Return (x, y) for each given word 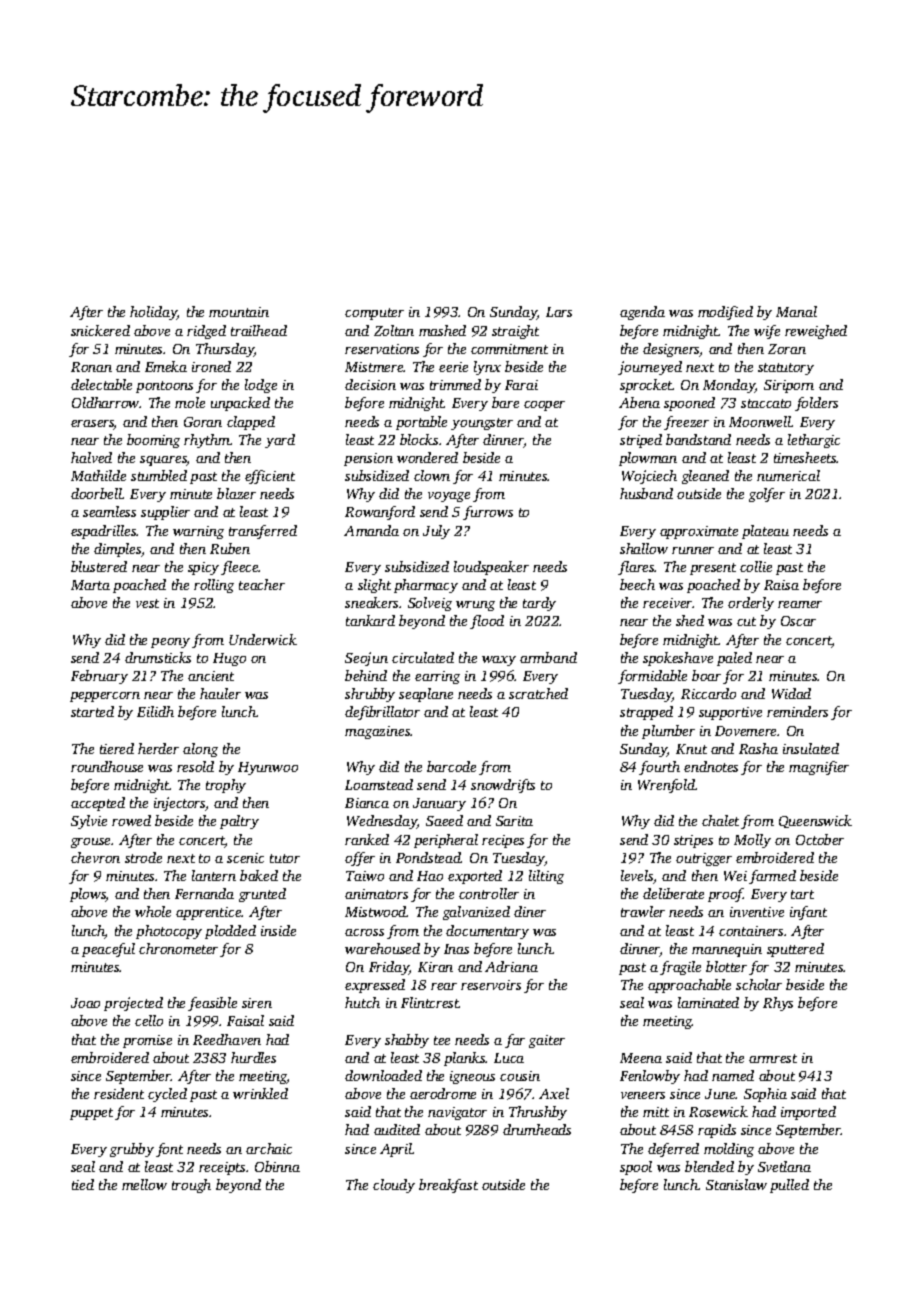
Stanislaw (736, 1184)
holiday (154, 313)
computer (374, 314)
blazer (236, 493)
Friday (389, 968)
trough (191, 1186)
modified (725, 313)
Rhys (778, 1004)
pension (368, 459)
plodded (230, 932)
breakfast (448, 1186)
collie (756, 566)
